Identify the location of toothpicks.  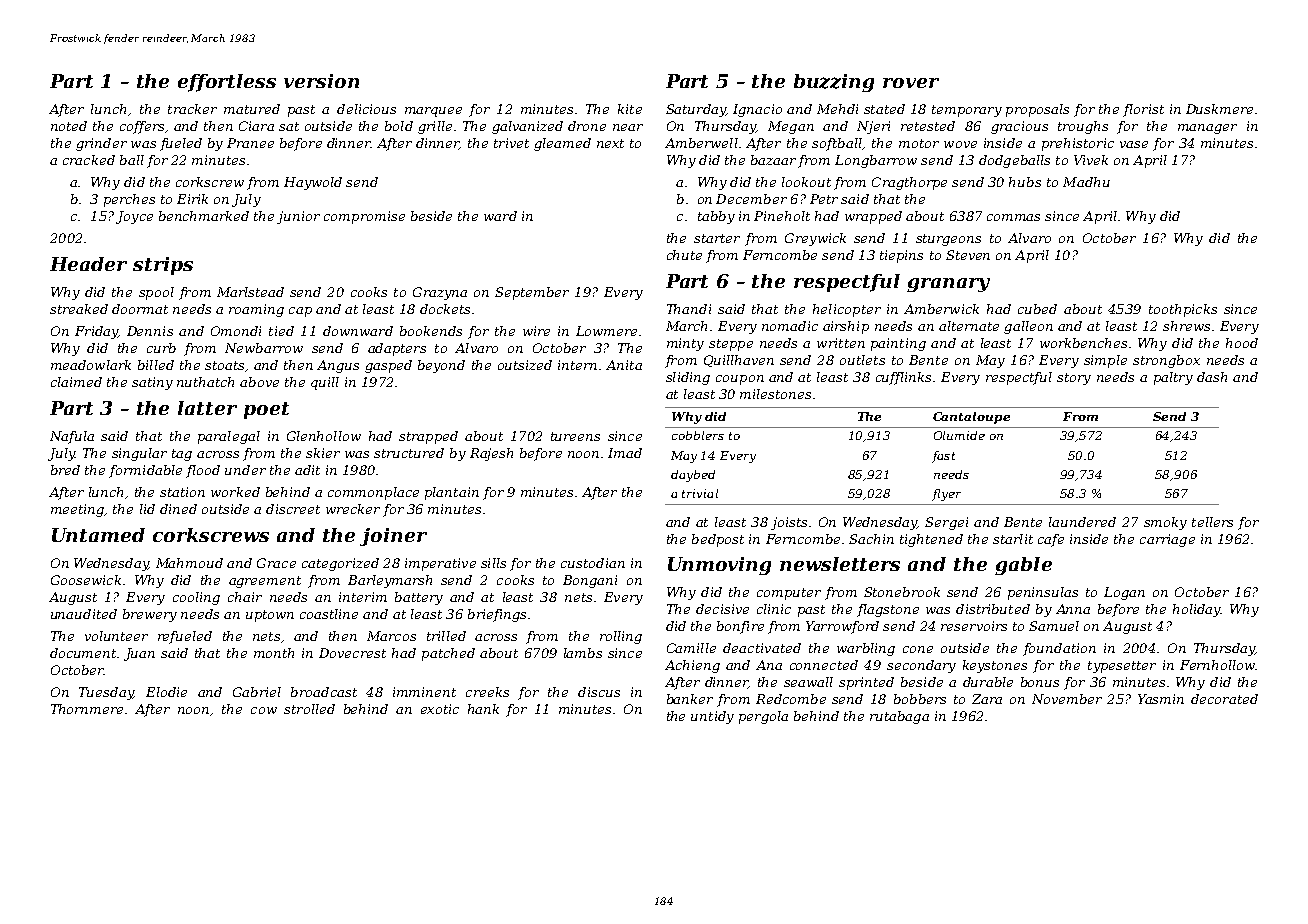
(1183, 310).
